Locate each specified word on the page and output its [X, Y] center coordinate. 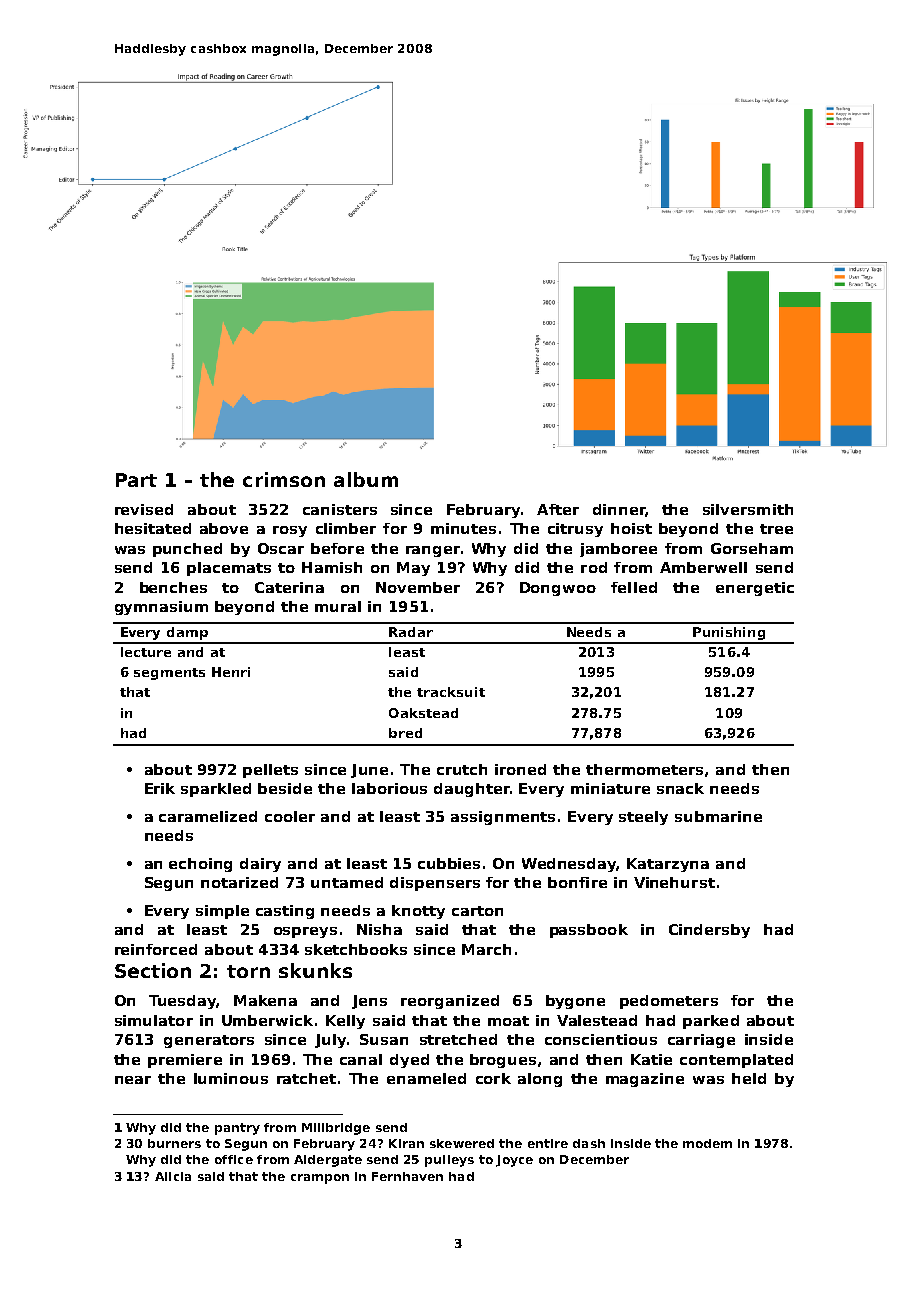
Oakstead [423, 713]
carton [477, 911]
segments [169, 674]
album [366, 479]
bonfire [577, 882]
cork [493, 1078]
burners [174, 1143]
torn [248, 971]
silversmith [748, 509]
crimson [284, 479]
